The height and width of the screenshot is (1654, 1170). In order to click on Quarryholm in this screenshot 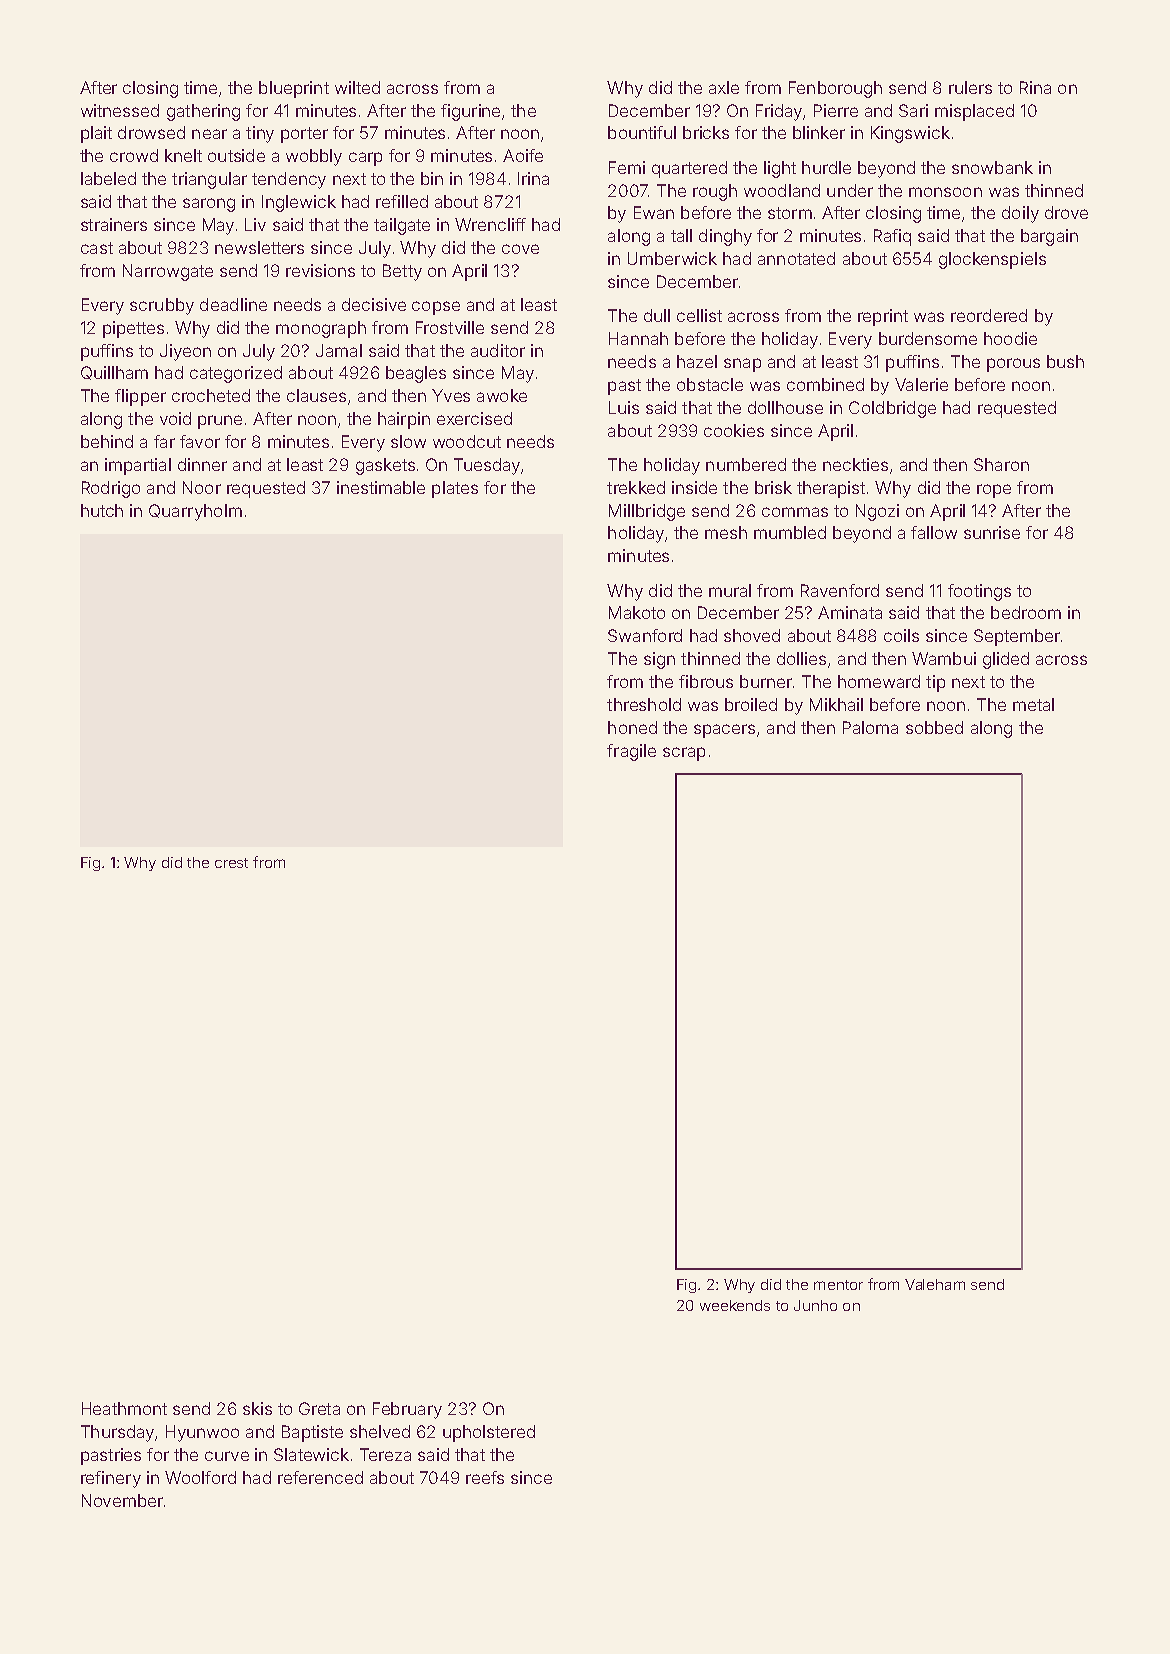, I will do `click(195, 512)`.
